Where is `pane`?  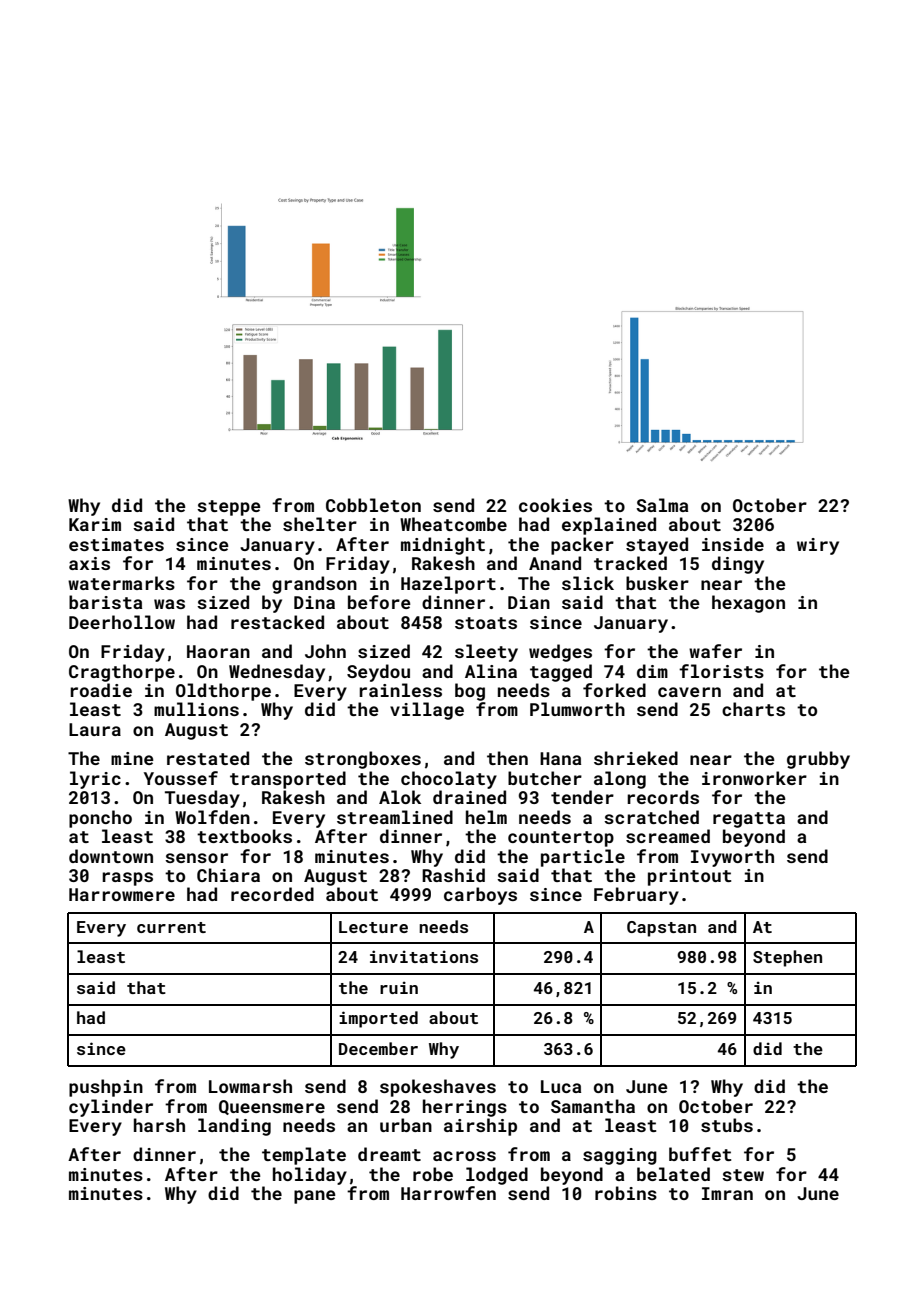
pane is located at coordinates (315, 1197).
